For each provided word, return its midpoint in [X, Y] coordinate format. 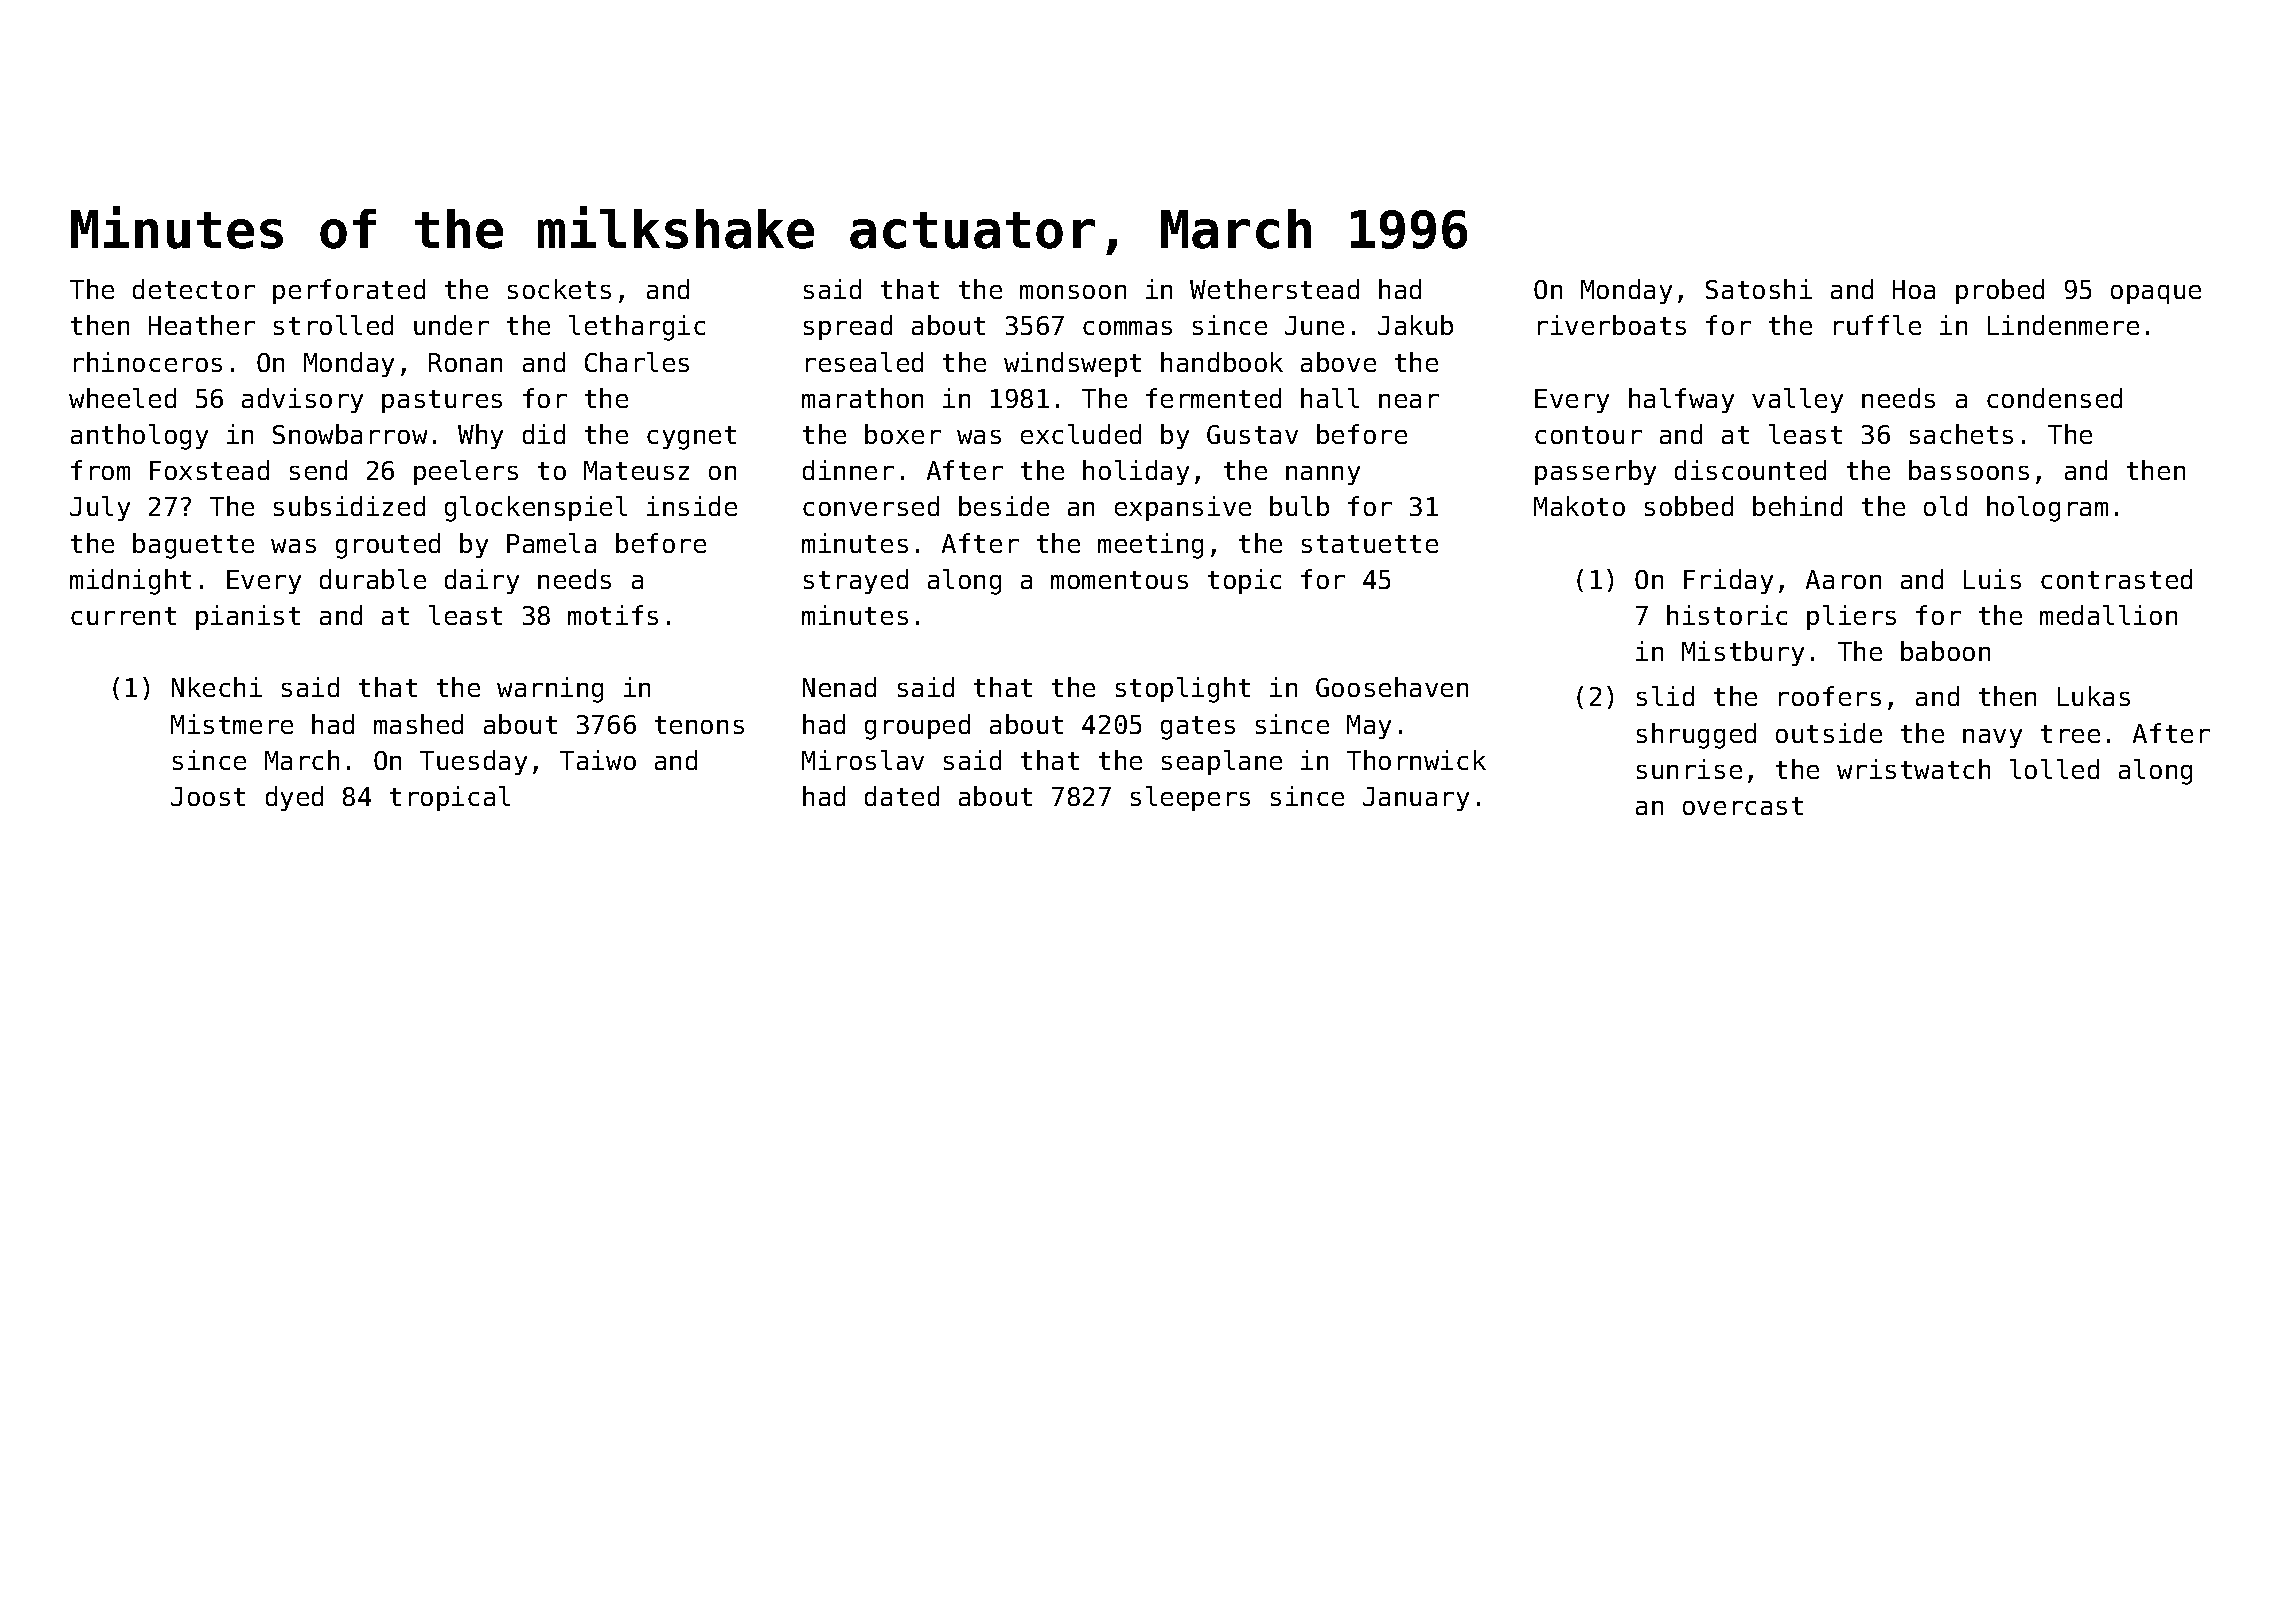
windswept [1072, 364]
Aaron [1843, 579]
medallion [2108, 615]
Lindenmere [2063, 325]
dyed [294, 798]
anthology [139, 437]
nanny [1323, 475]
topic [1244, 581]
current [123, 616]
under [451, 325]
